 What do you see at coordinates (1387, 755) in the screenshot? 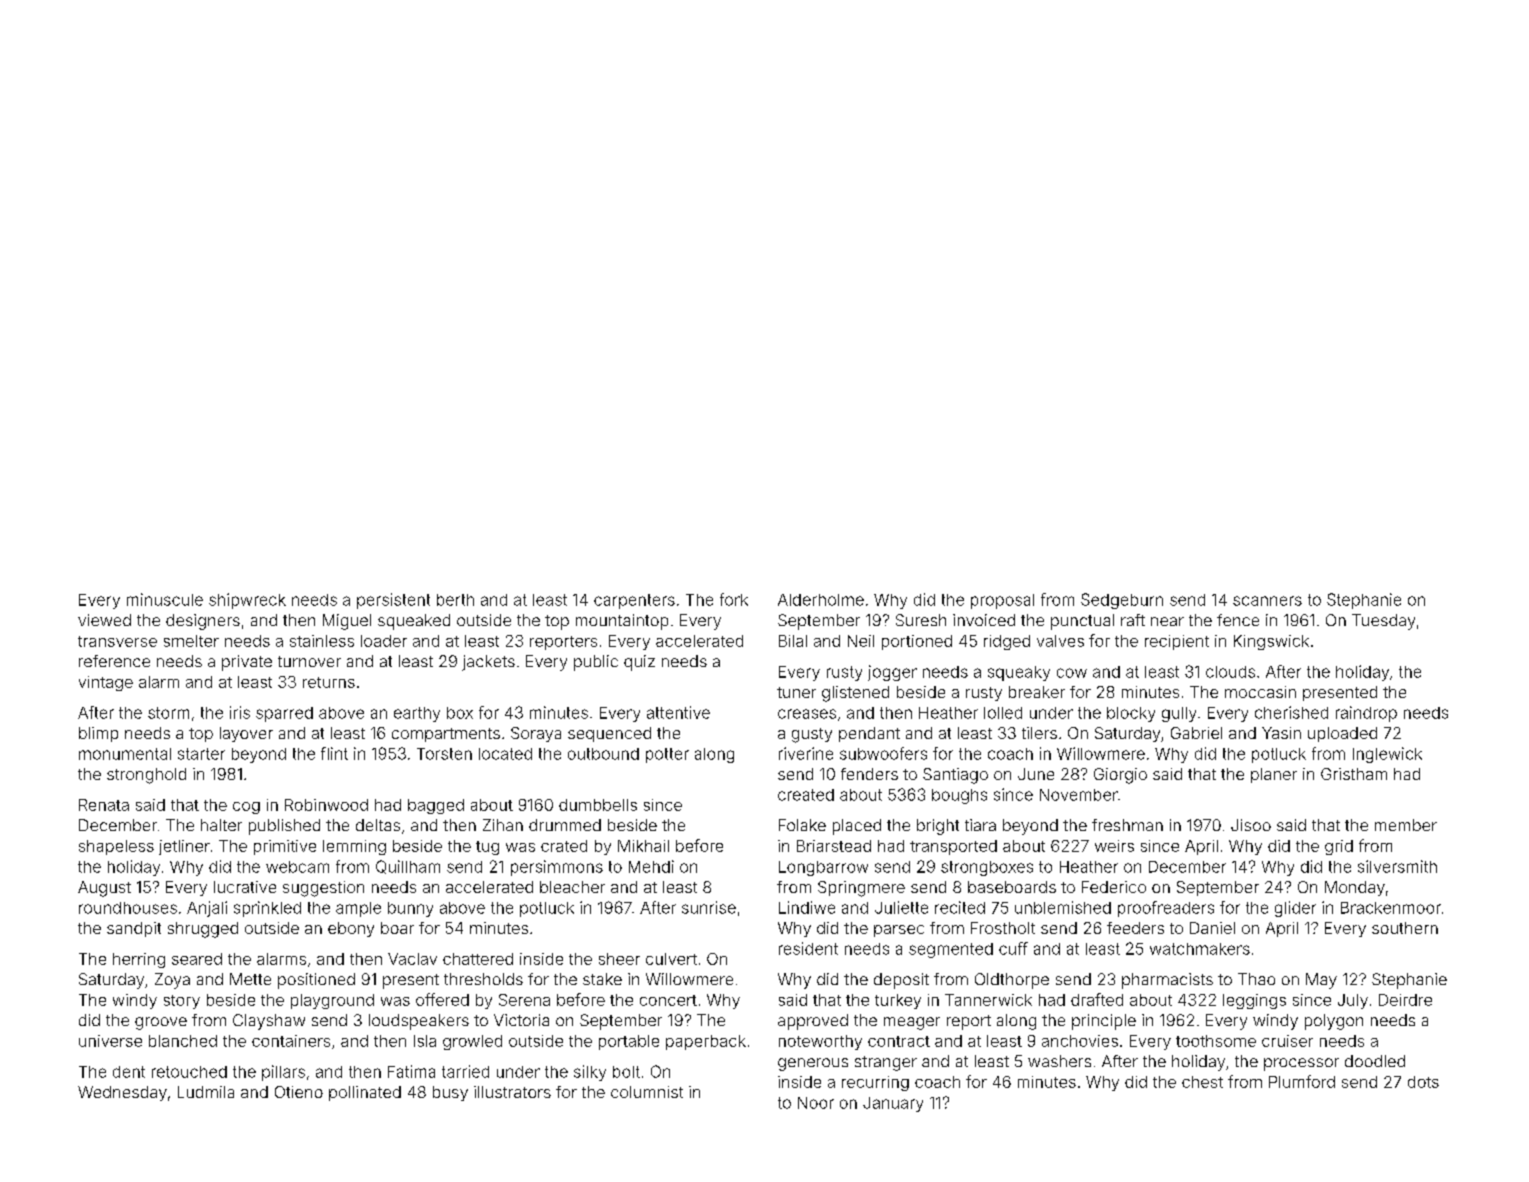
I see `Inglewick` at bounding box center [1387, 755].
